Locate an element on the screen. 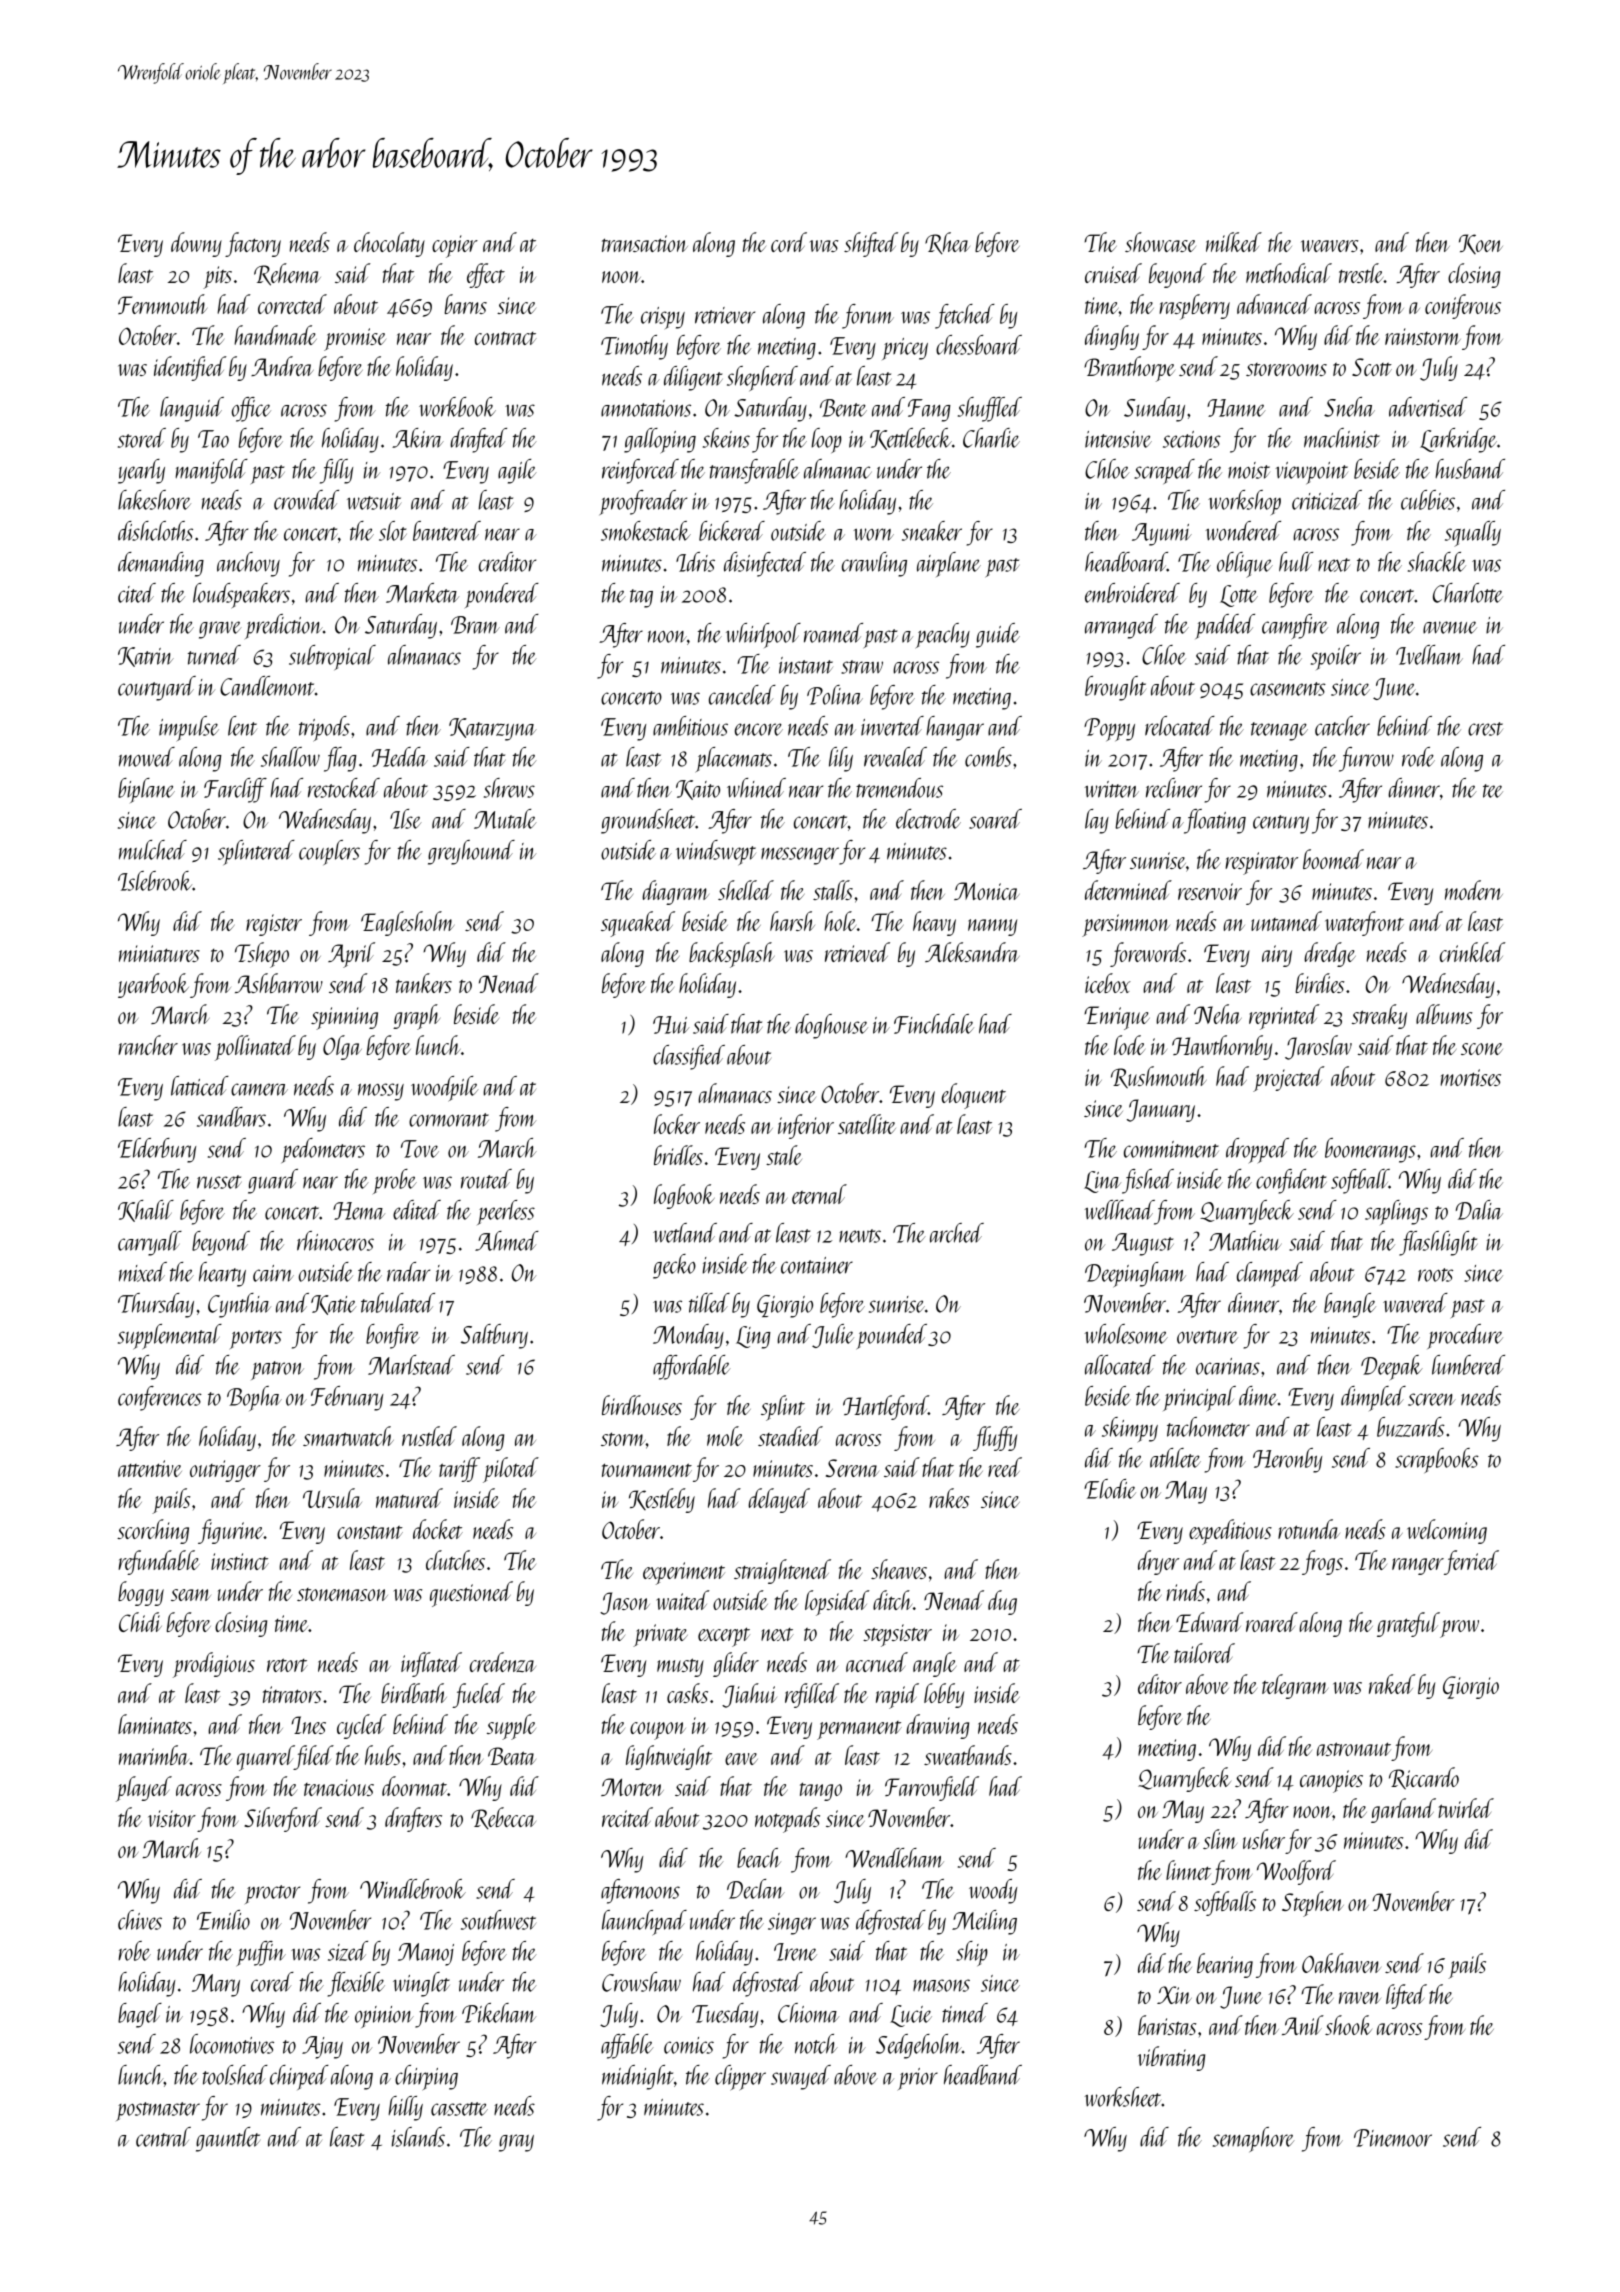  milked is located at coordinates (1234, 242).
